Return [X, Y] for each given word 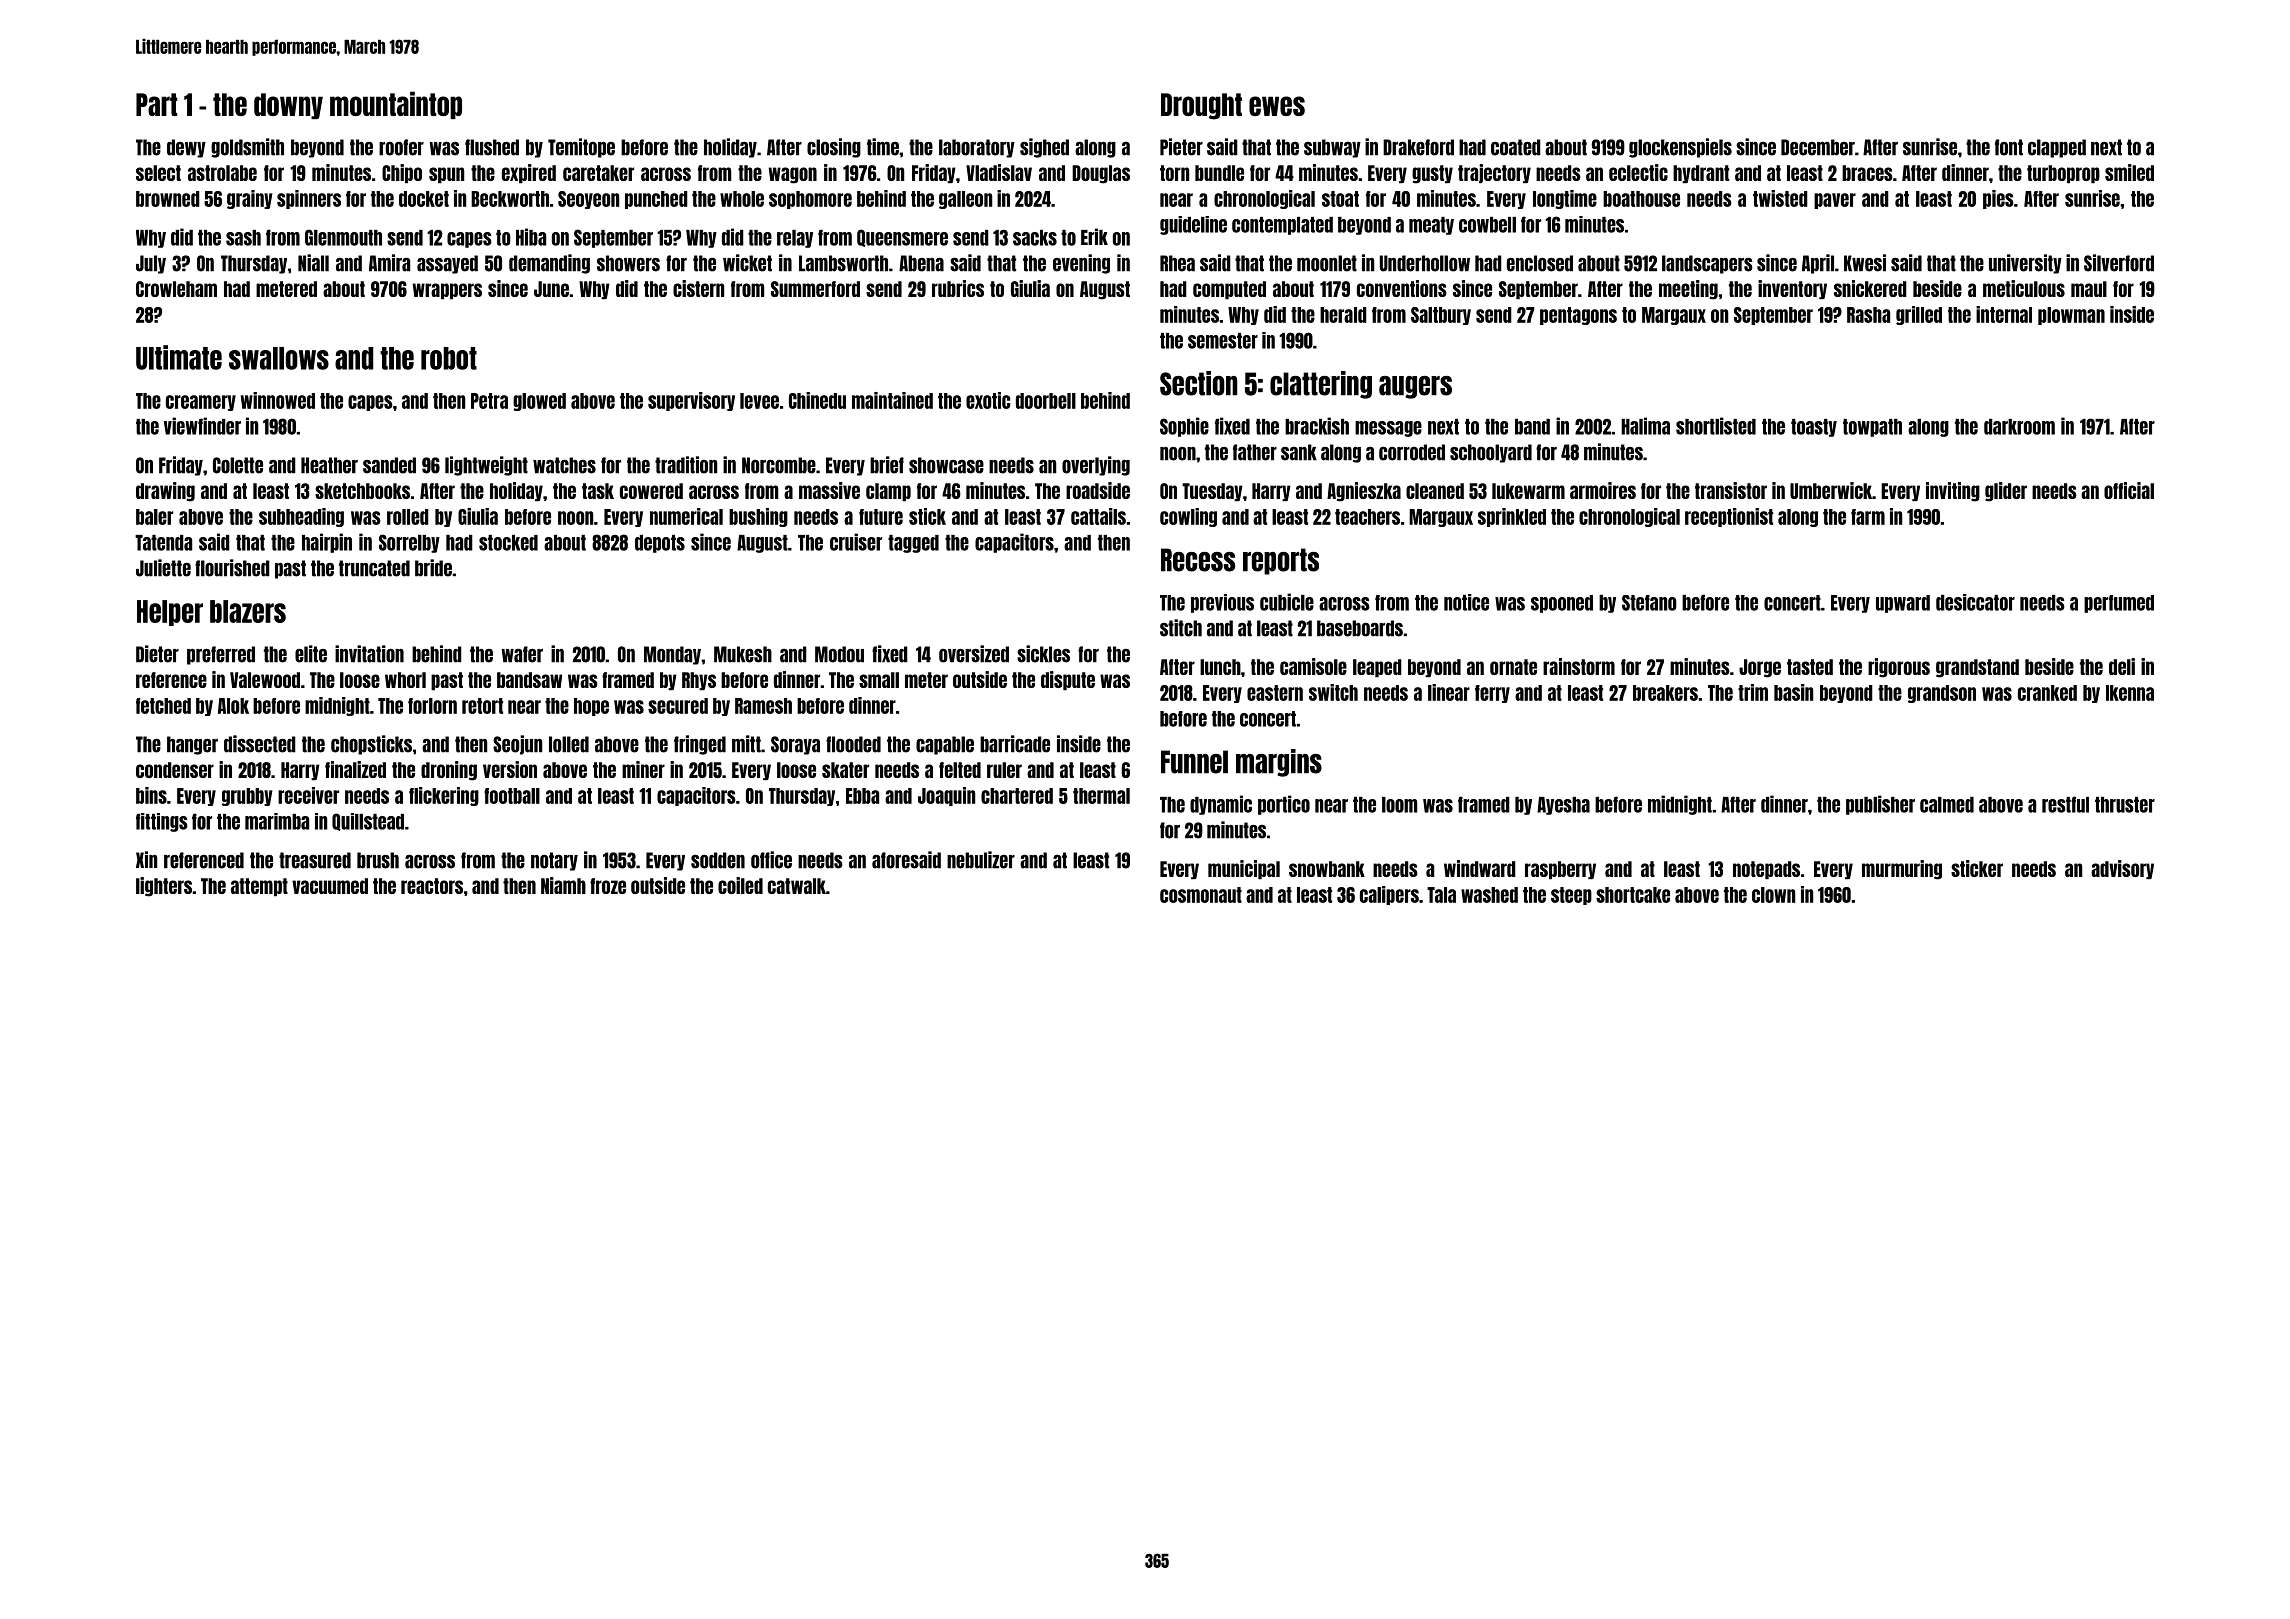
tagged [913, 544]
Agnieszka [1364, 492]
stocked [508, 543]
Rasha [1868, 315]
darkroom [2019, 427]
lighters [164, 887]
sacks [1035, 238]
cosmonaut [1201, 895]
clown [1774, 895]
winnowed [278, 400]
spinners [309, 199]
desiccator [1975, 602]
